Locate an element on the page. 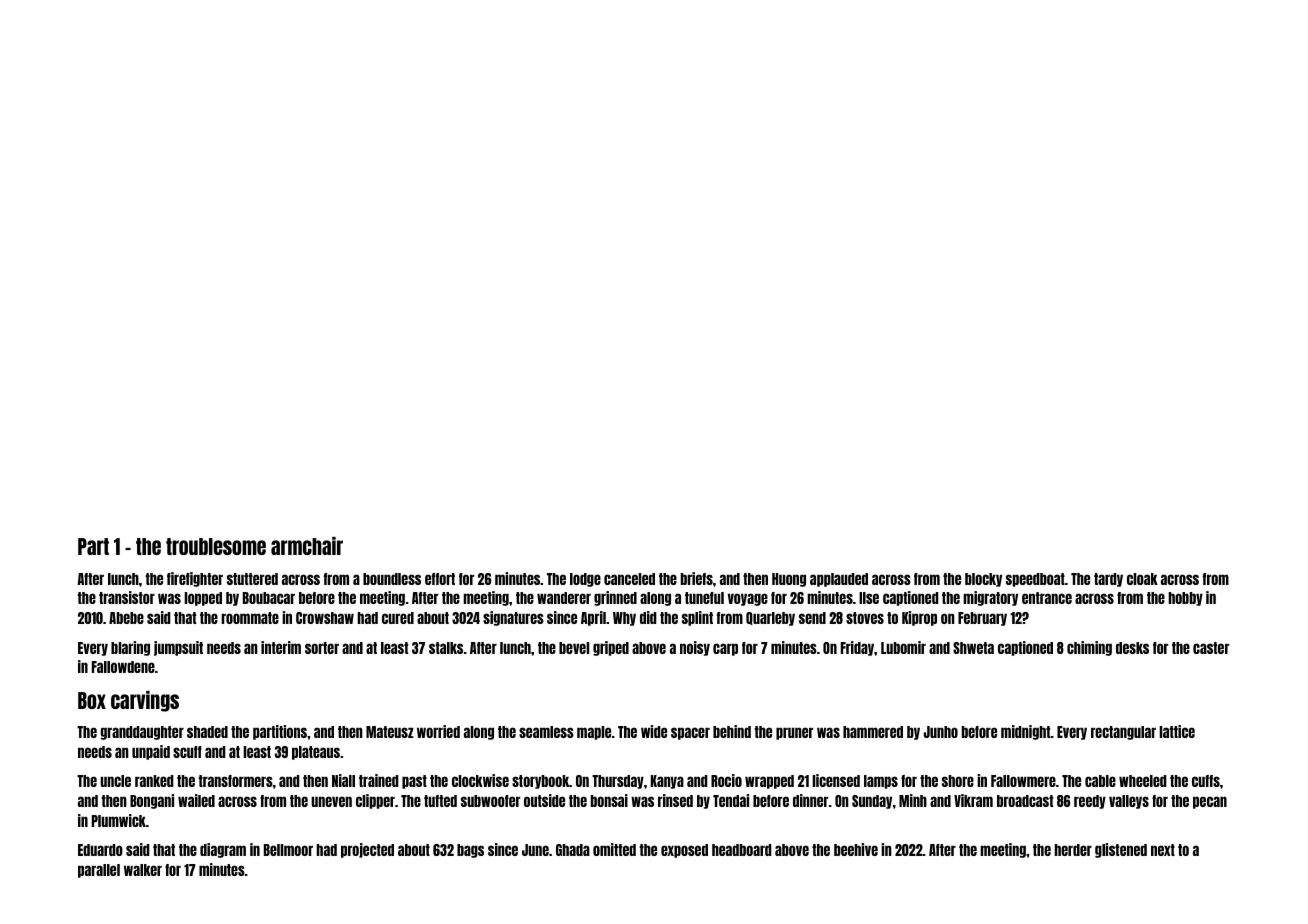 Image resolution: width=1308 pixels, height=924 pixels. uncle is located at coordinates (115, 781).
